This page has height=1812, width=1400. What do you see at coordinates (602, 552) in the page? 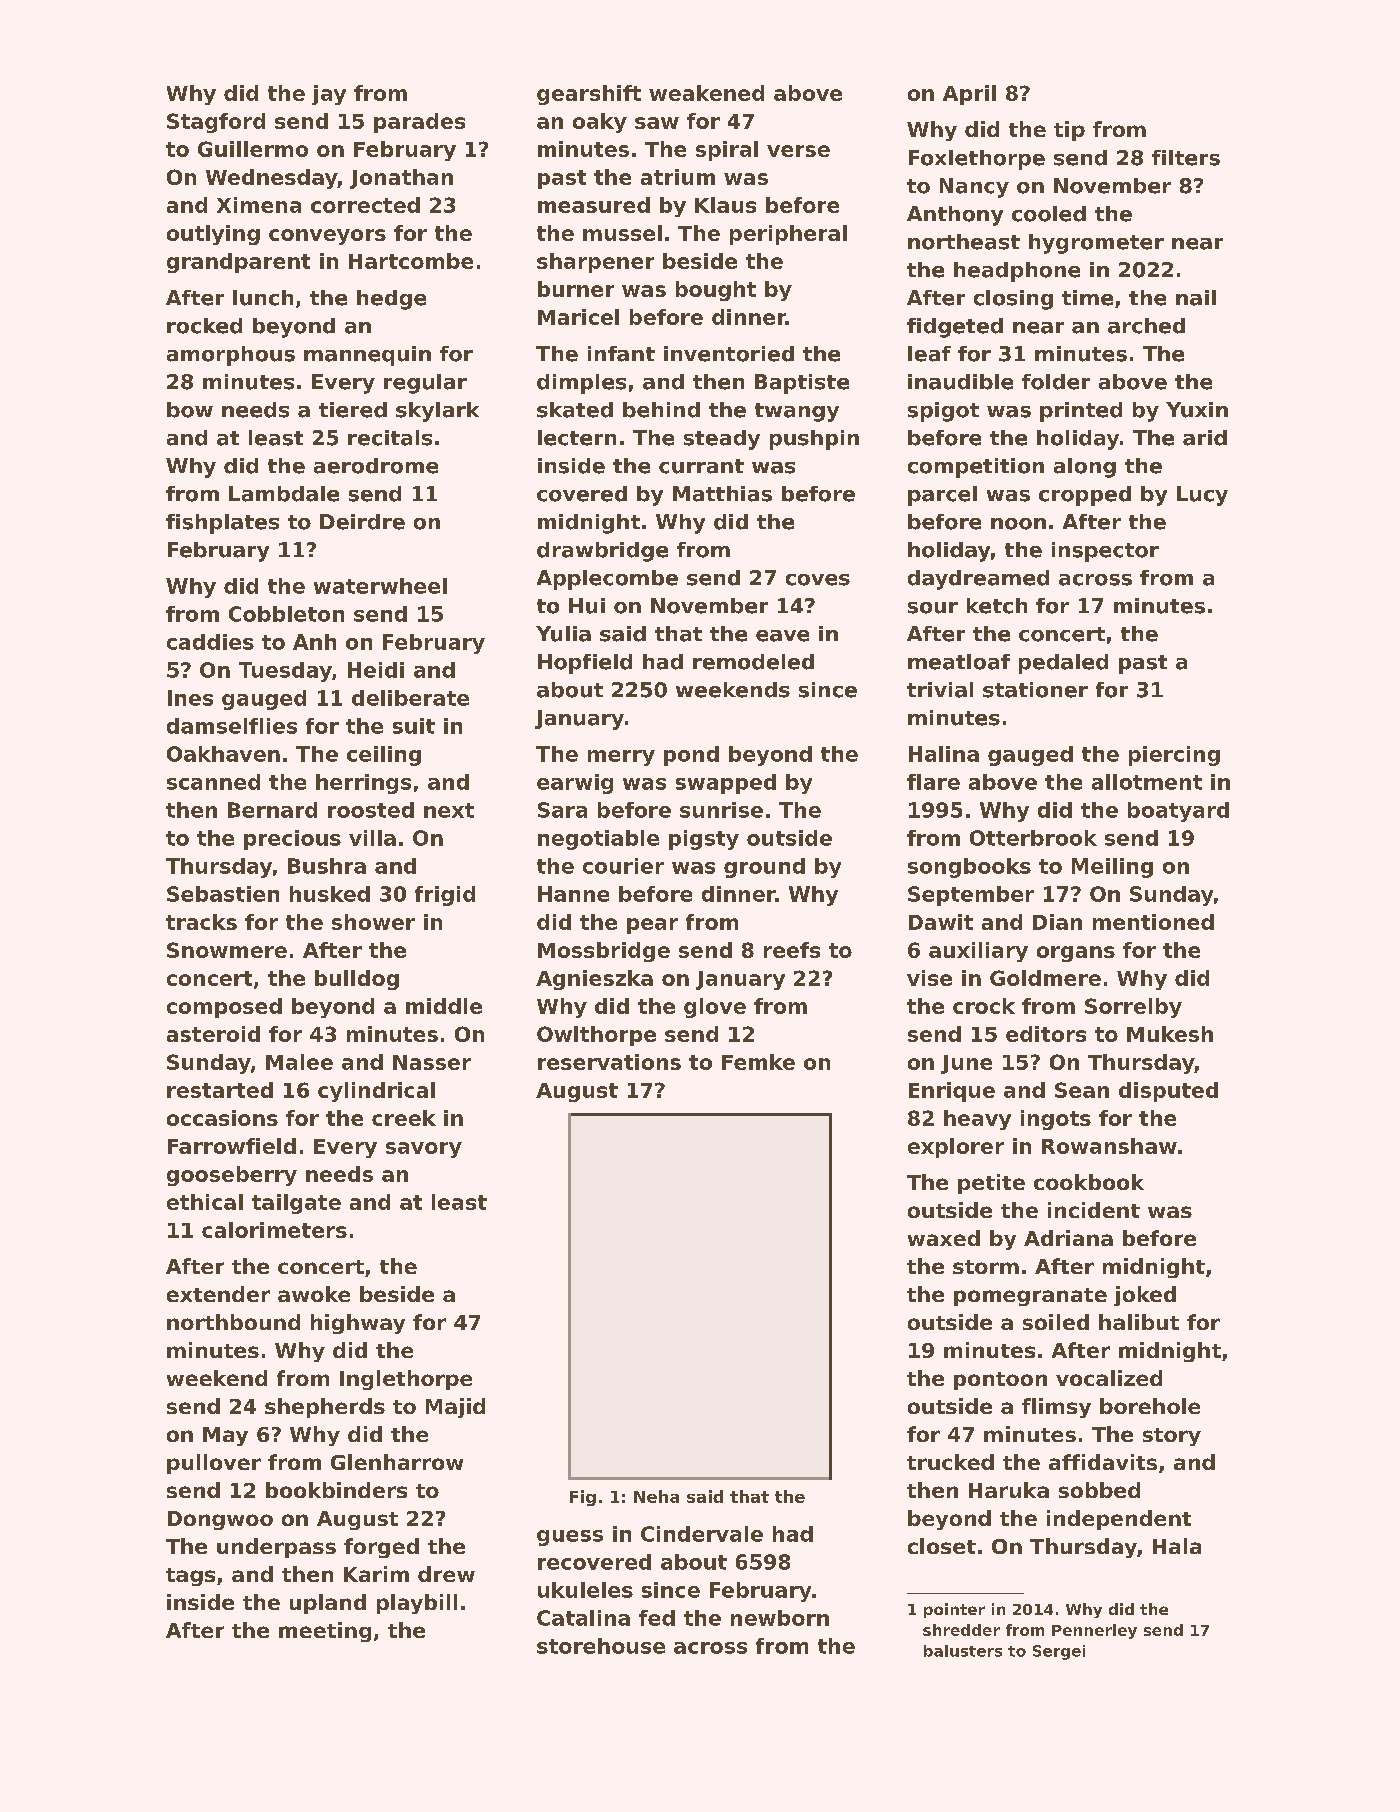
I see `drawbridge` at bounding box center [602, 552].
